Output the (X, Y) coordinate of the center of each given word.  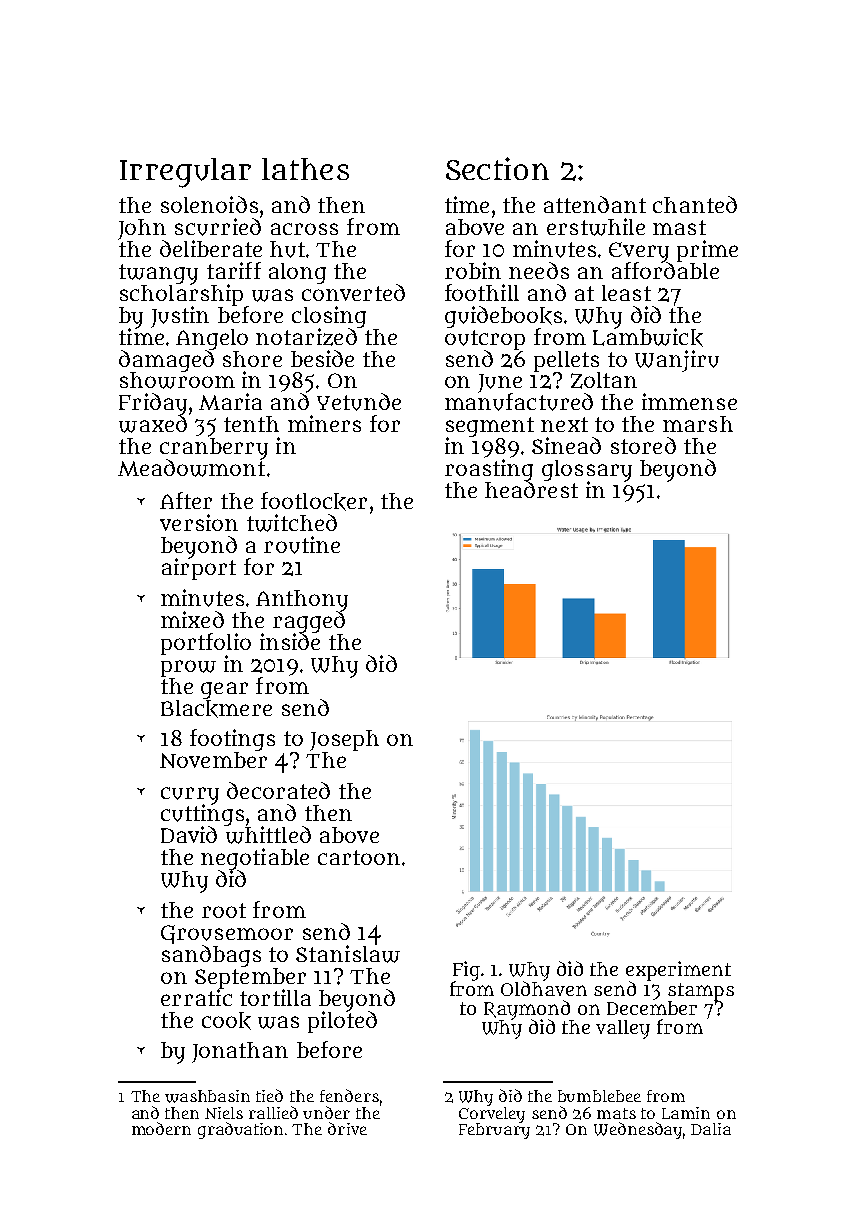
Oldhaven (544, 988)
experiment (678, 971)
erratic (196, 997)
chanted (695, 204)
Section (497, 168)
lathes (305, 169)
